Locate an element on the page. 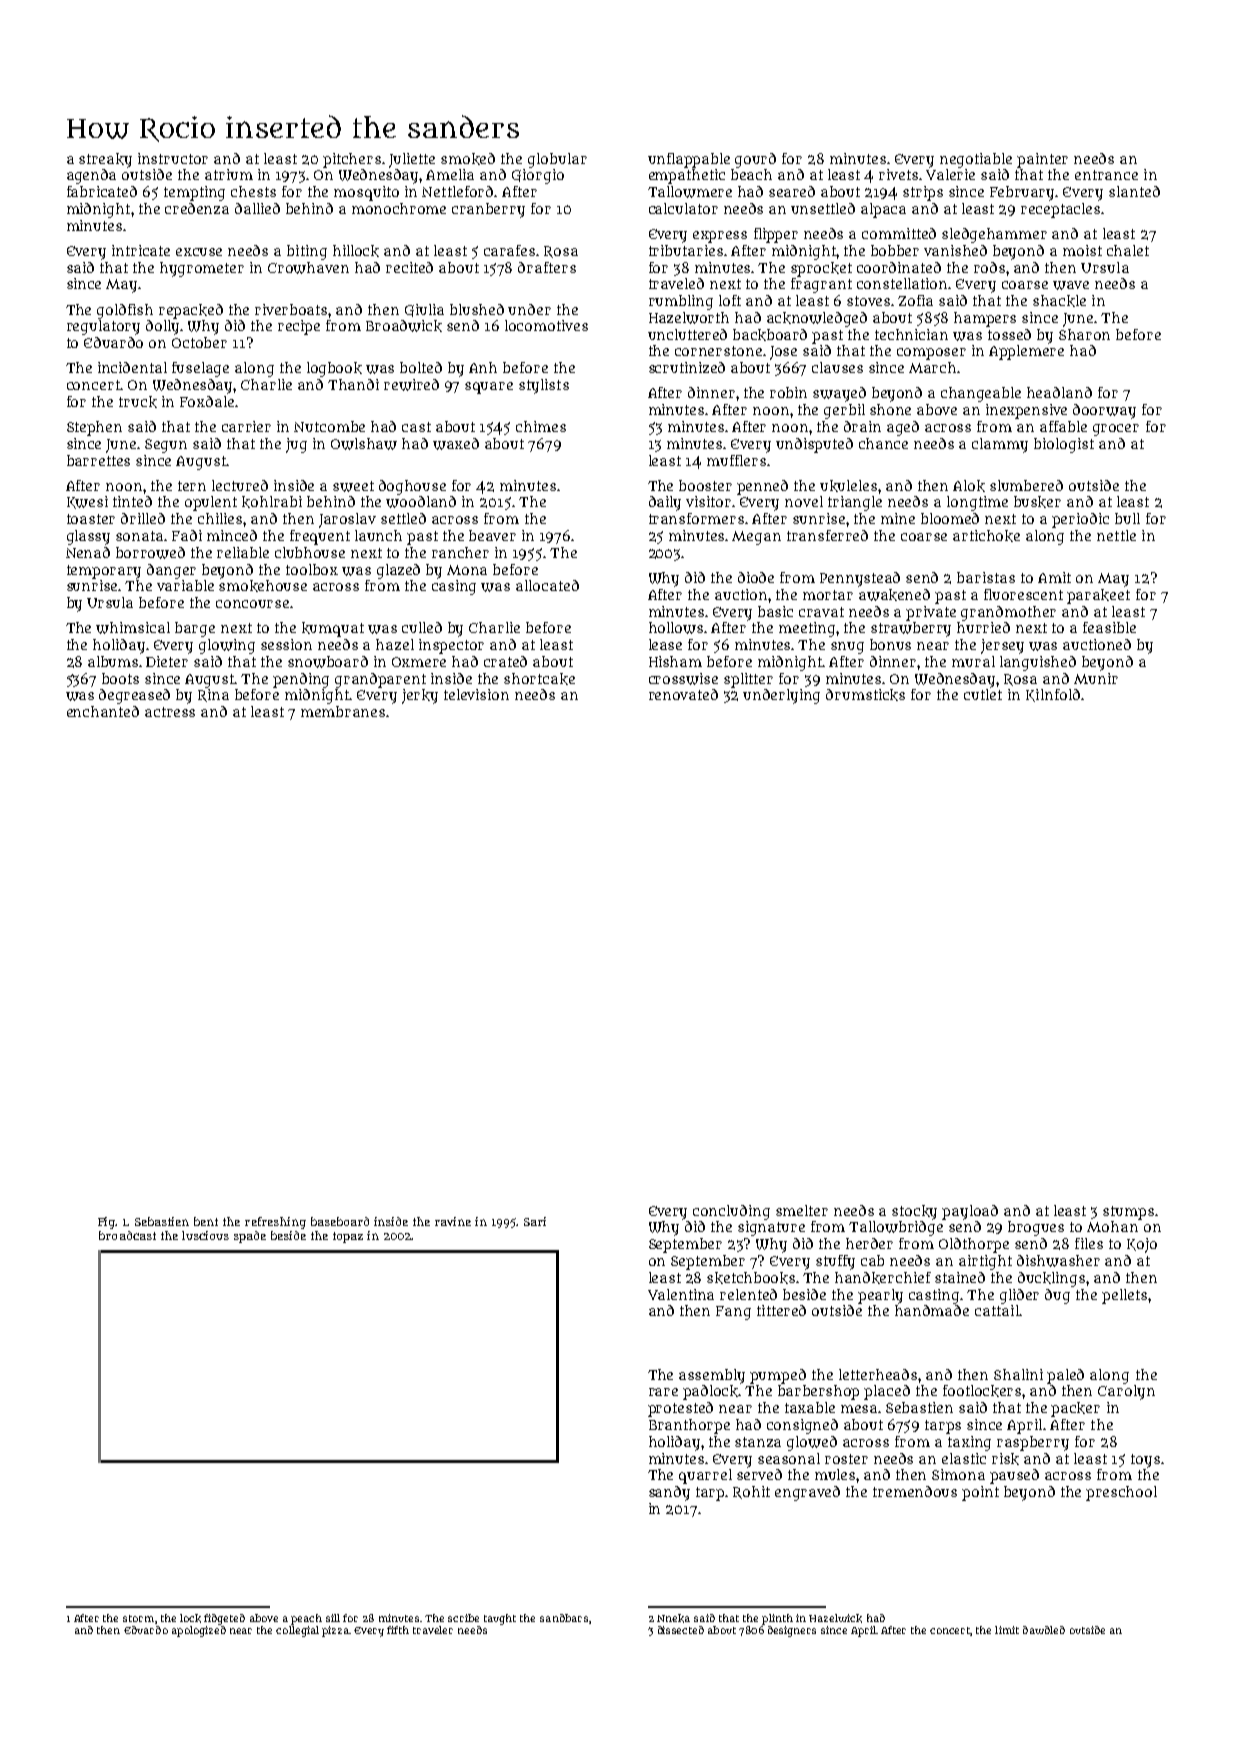 The height and width of the image is (1752, 1239). seared is located at coordinates (792, 191).
